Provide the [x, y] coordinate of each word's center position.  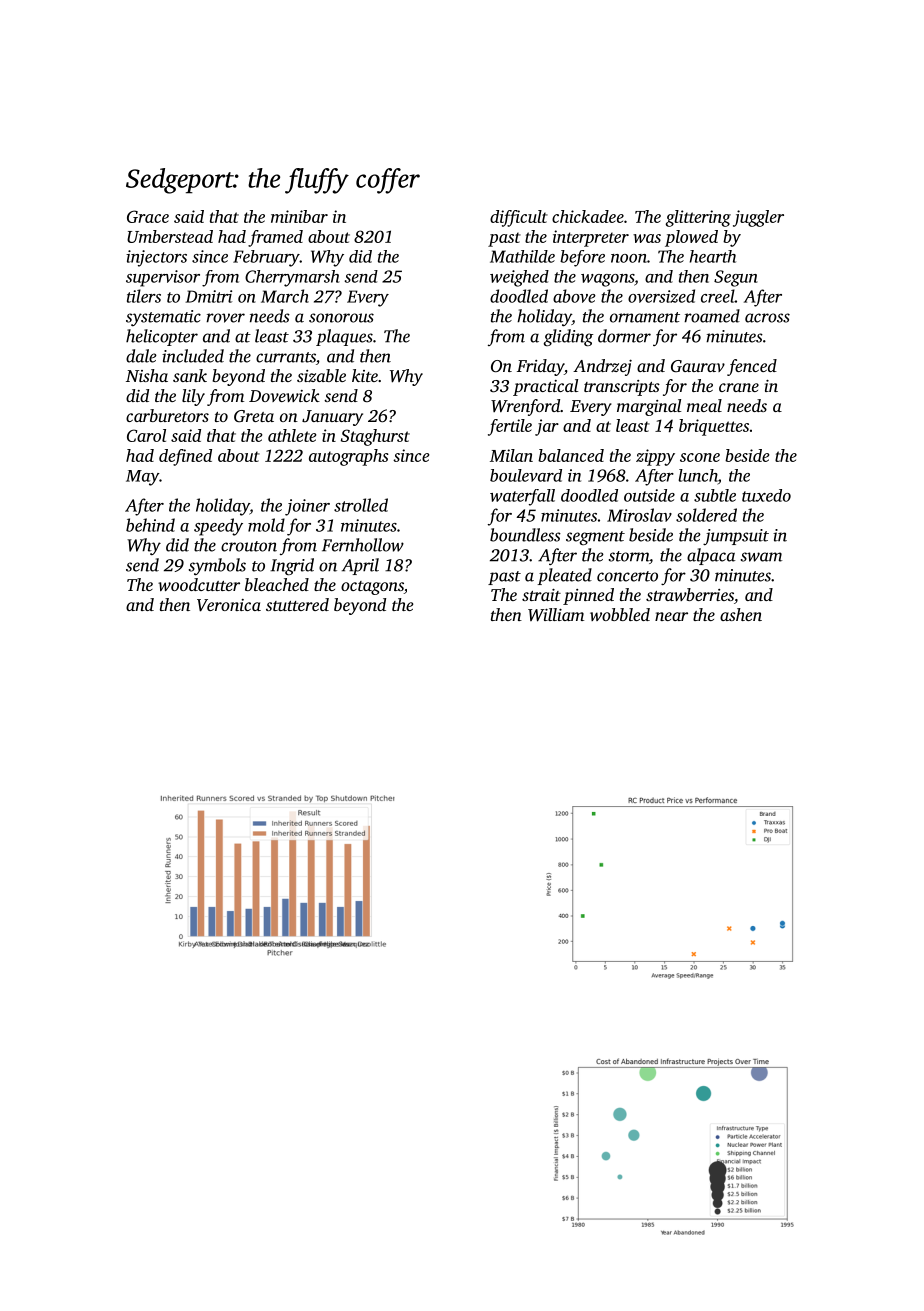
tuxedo [766, 495]
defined [185, 457]
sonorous [341, 318]
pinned [588, 596]
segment [595, 538]
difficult [519, 218]
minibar [299, 216]
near [671, 616]
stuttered [297, 604]
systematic [163, 318]
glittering [698, 218]
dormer [624, 336]
